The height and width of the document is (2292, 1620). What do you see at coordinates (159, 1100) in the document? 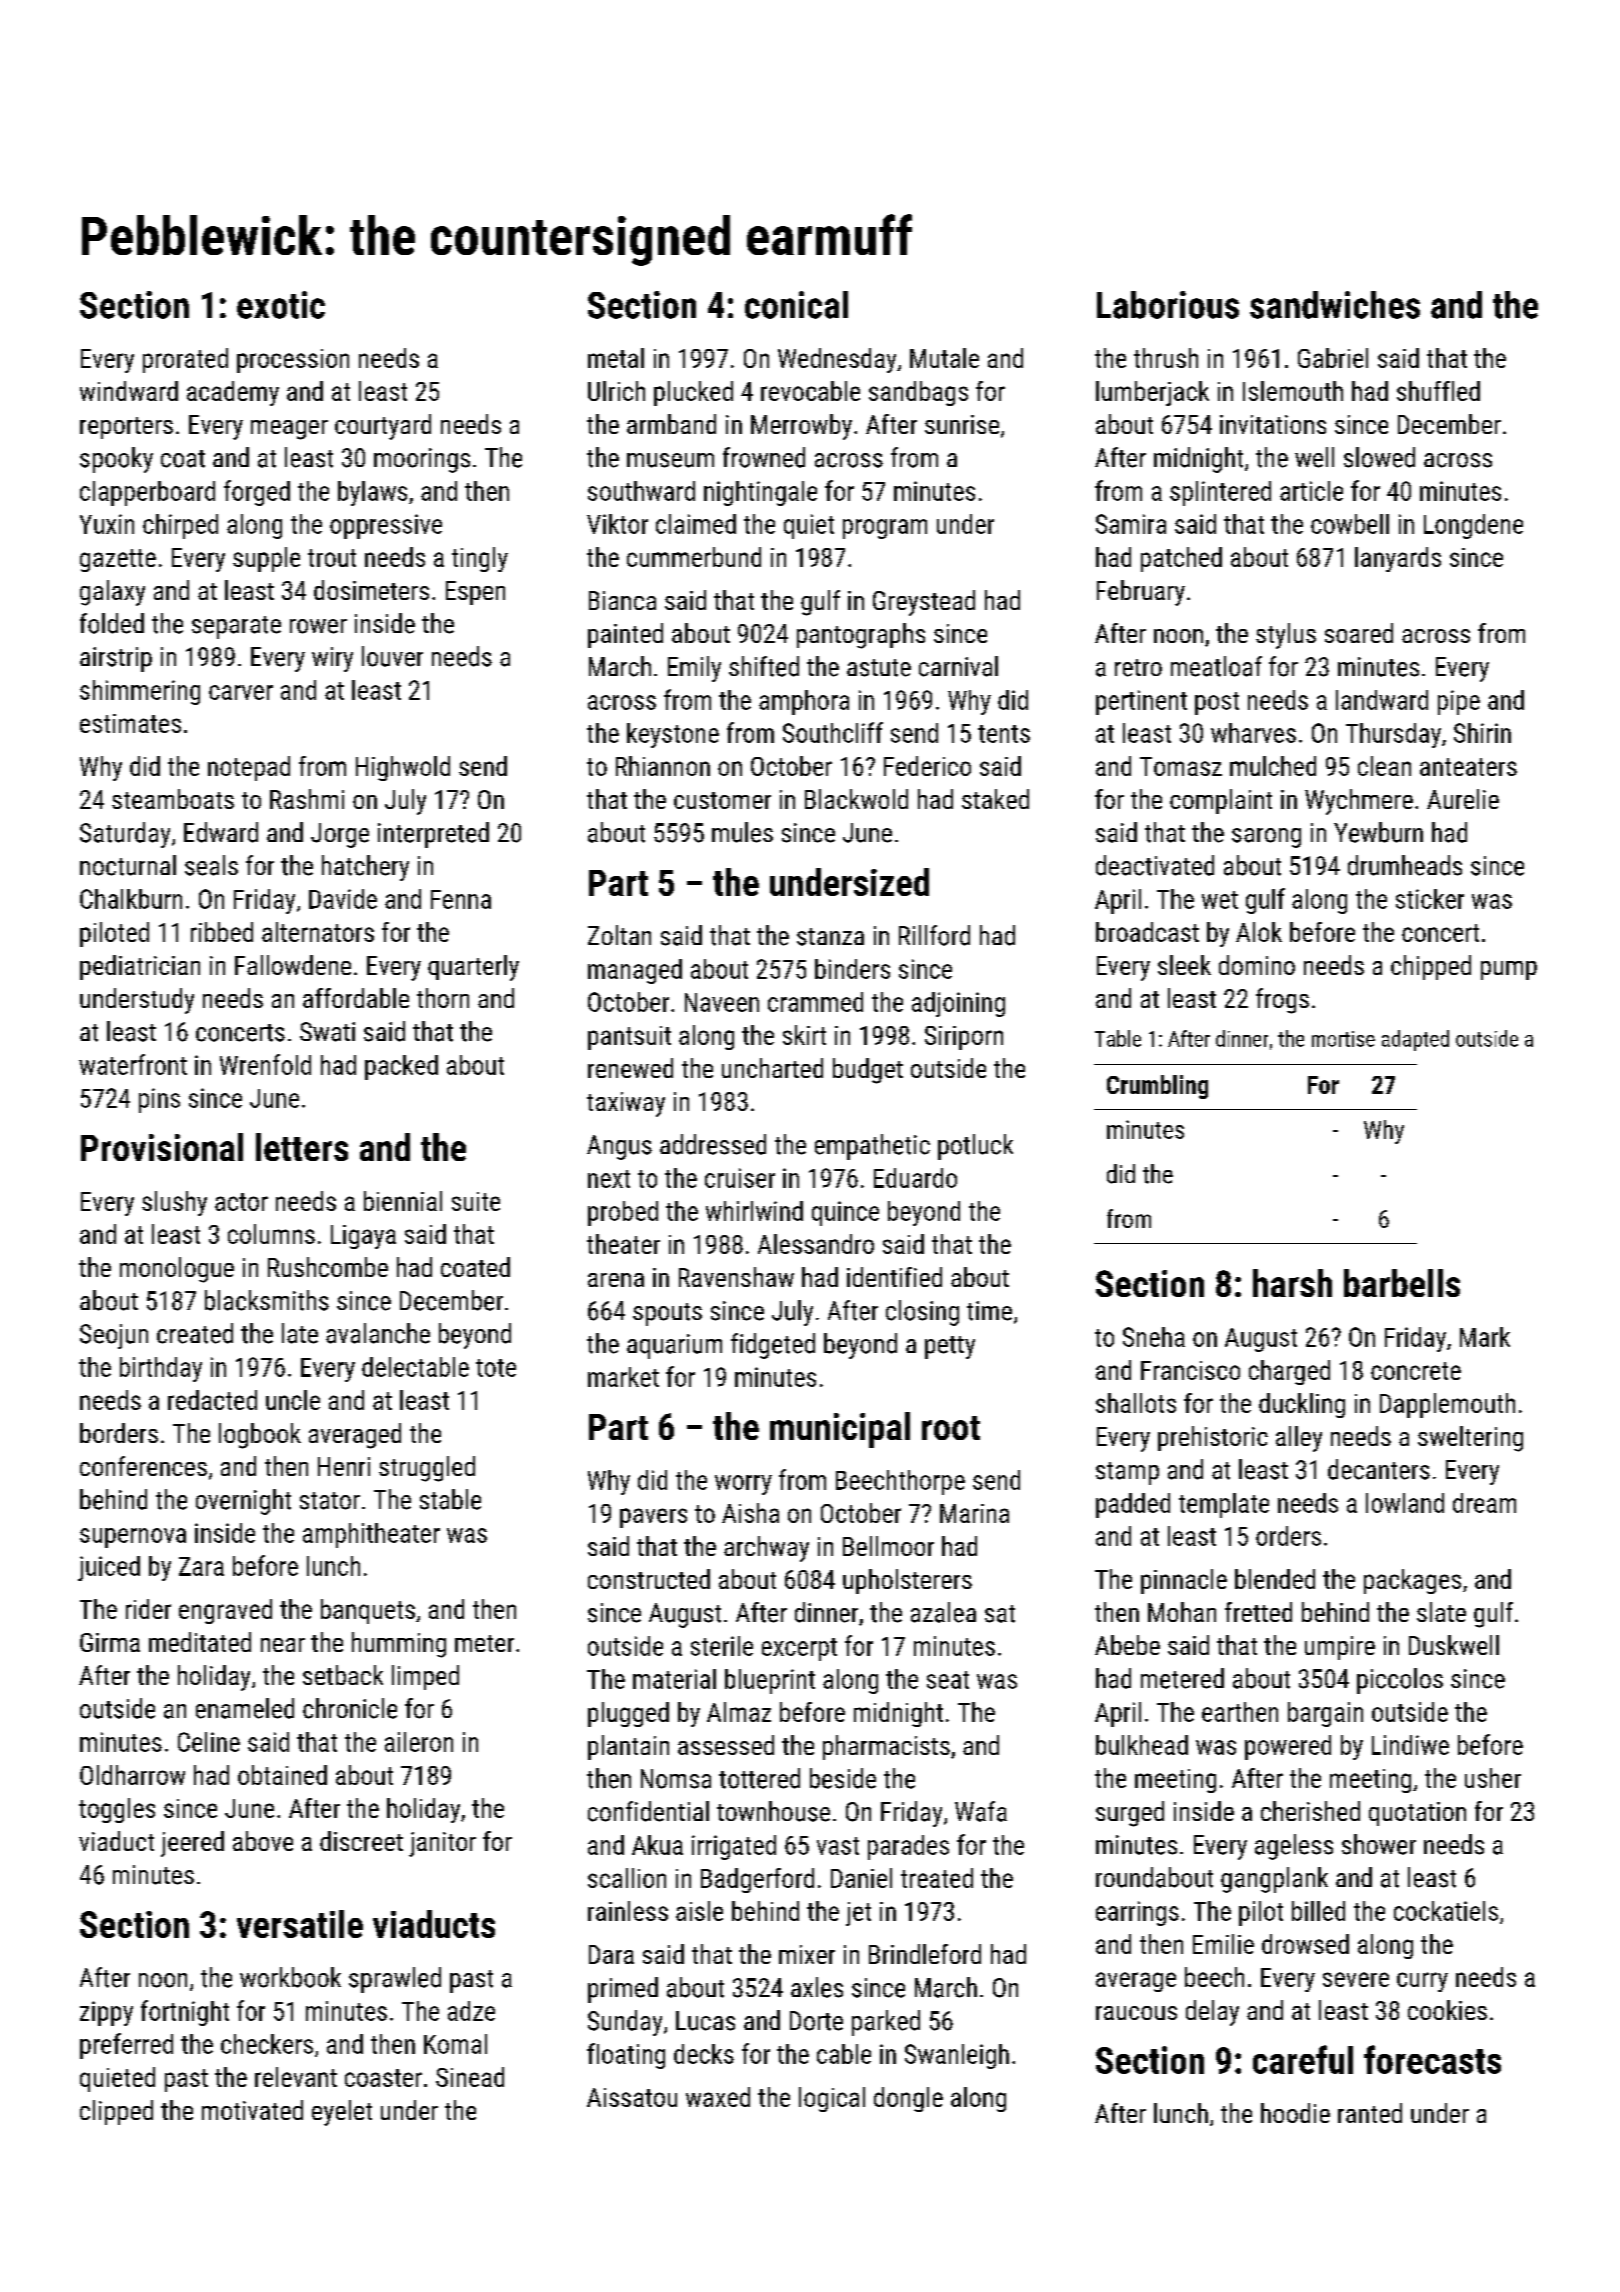
I see `pins` at bounding box center [159, 1100].
